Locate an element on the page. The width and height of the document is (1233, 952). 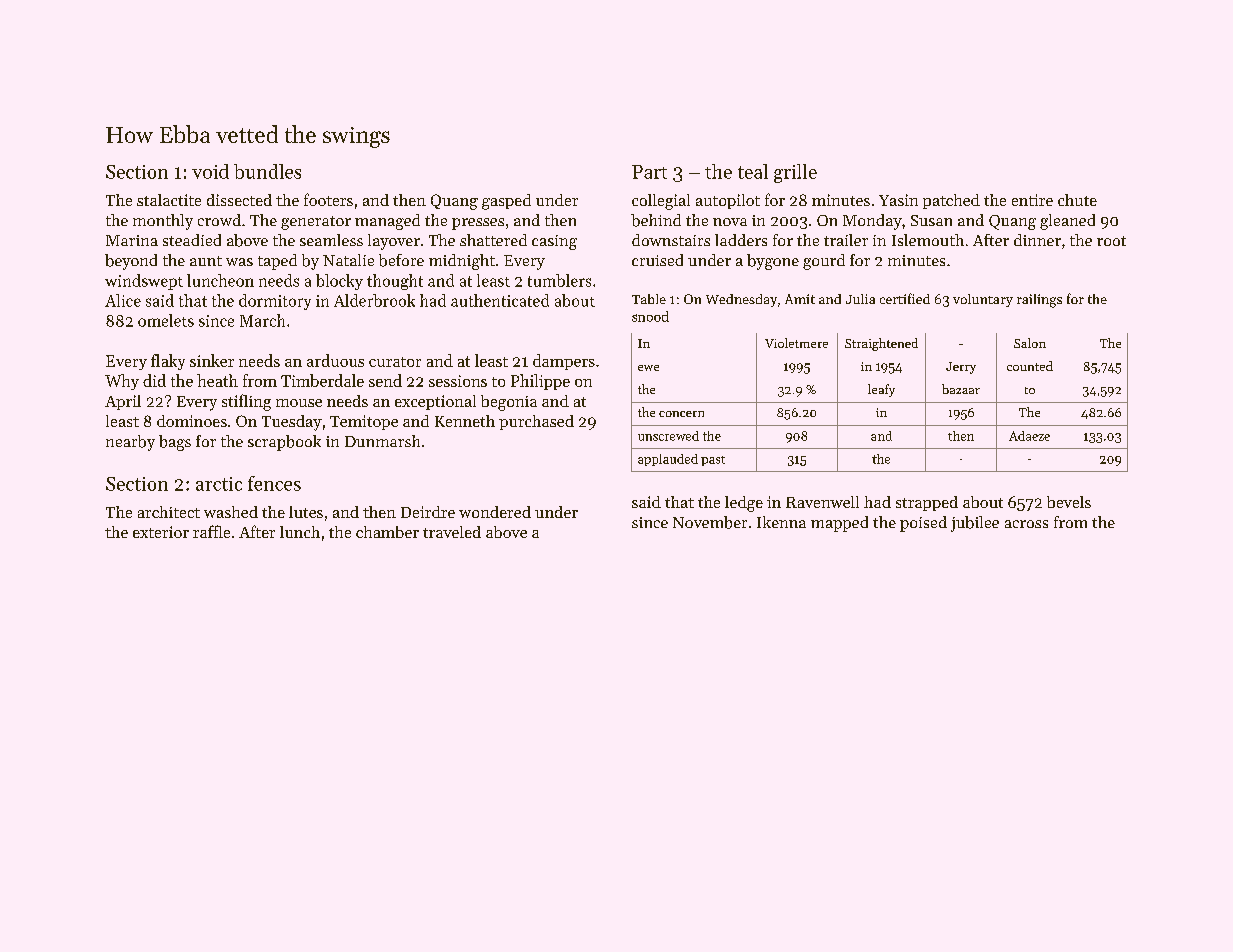
gourd is located at coordinates (824, 262).
